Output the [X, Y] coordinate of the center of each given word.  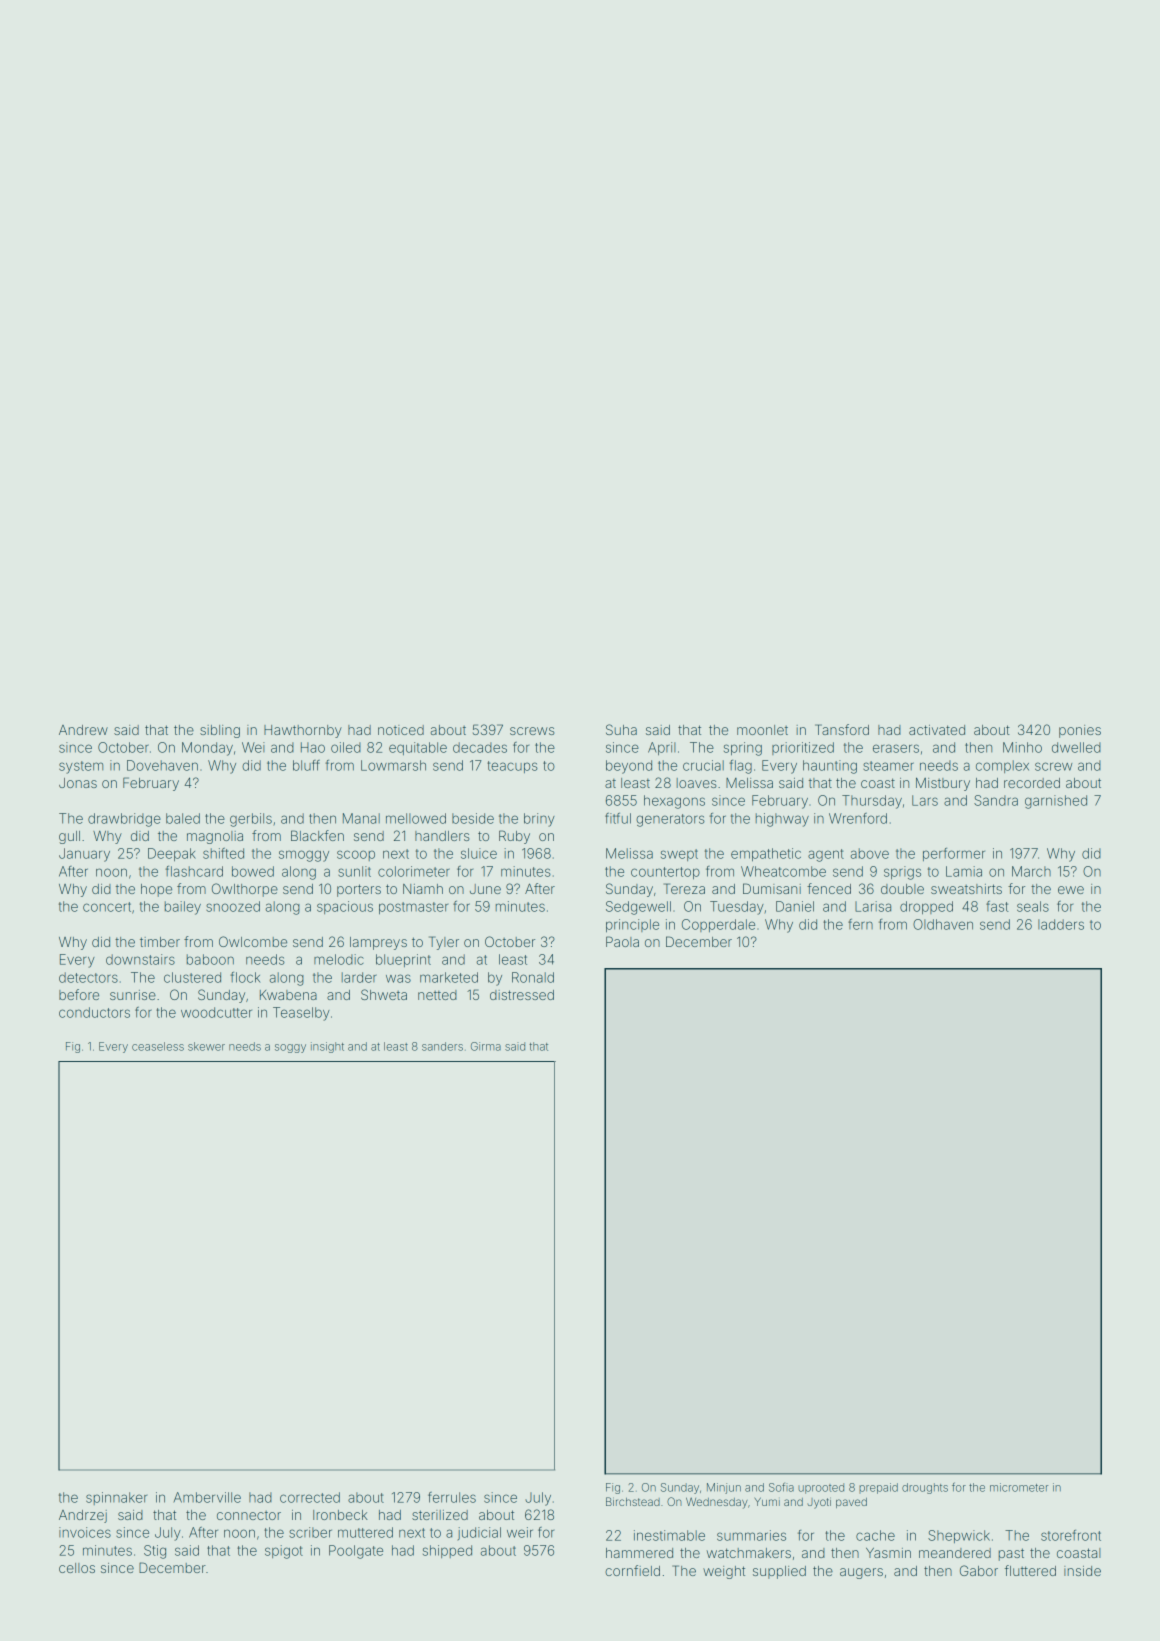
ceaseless [158, 1046]
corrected [310, 1497]
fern [860, 924]
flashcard [194, 871]
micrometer [1019, 1487]
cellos [77, 1568]
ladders [1061, 924]
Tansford [842, 729]
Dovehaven [162, 765]
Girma [486, 1046]
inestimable [669, 1535]
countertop [665, 873]
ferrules [452, 1497]
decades [480, 747]
